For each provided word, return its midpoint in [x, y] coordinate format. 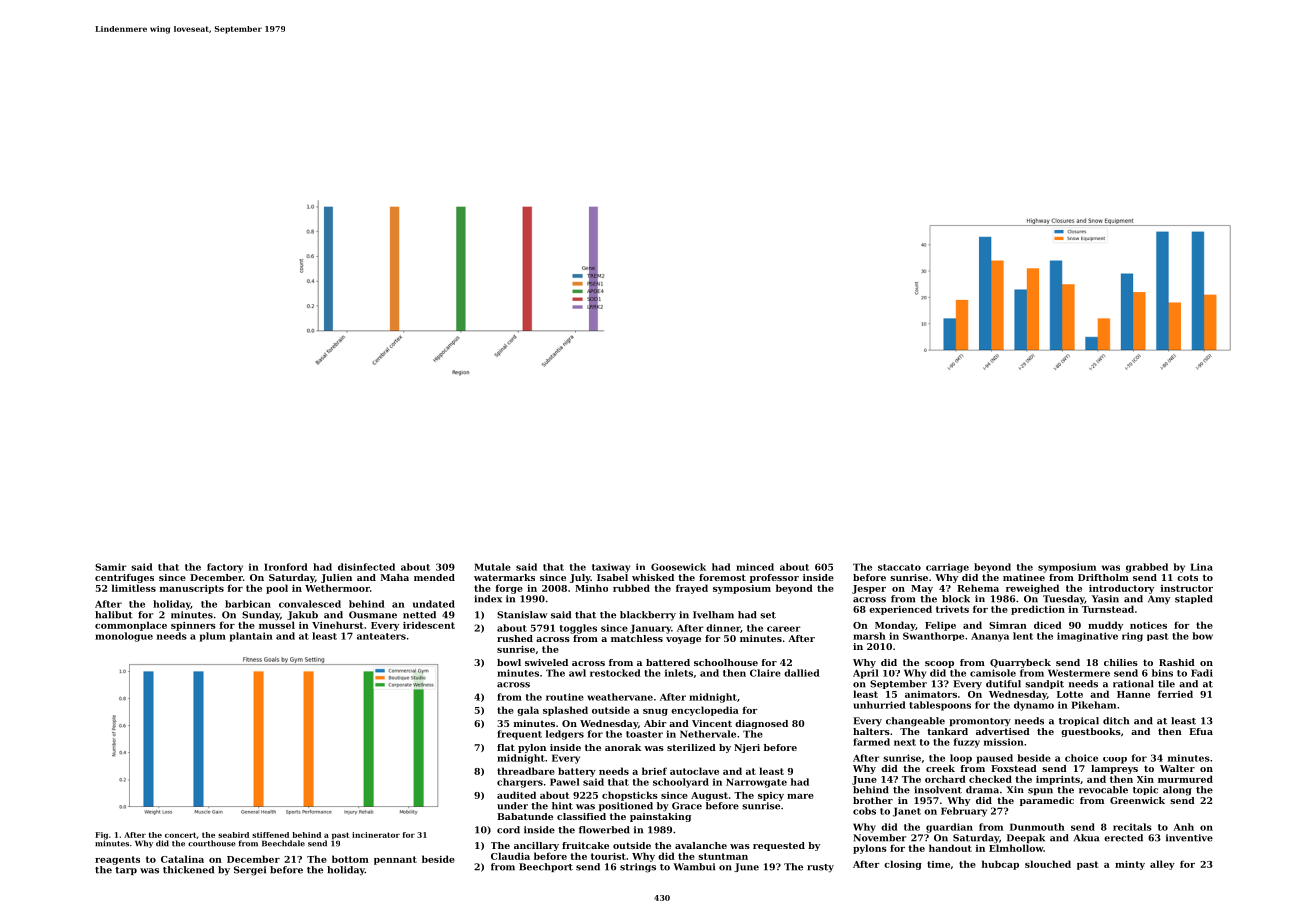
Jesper [869, 589]
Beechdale [283, 843]
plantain [251, 637]
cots [1187, 577]
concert [180, 835]
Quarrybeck [1020, 663]
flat [506, 747]
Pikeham [1093, 705]
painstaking [660, 817]
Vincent [712, 723]
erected [1123, 838]
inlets [679, 673]
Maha [395, 577]
